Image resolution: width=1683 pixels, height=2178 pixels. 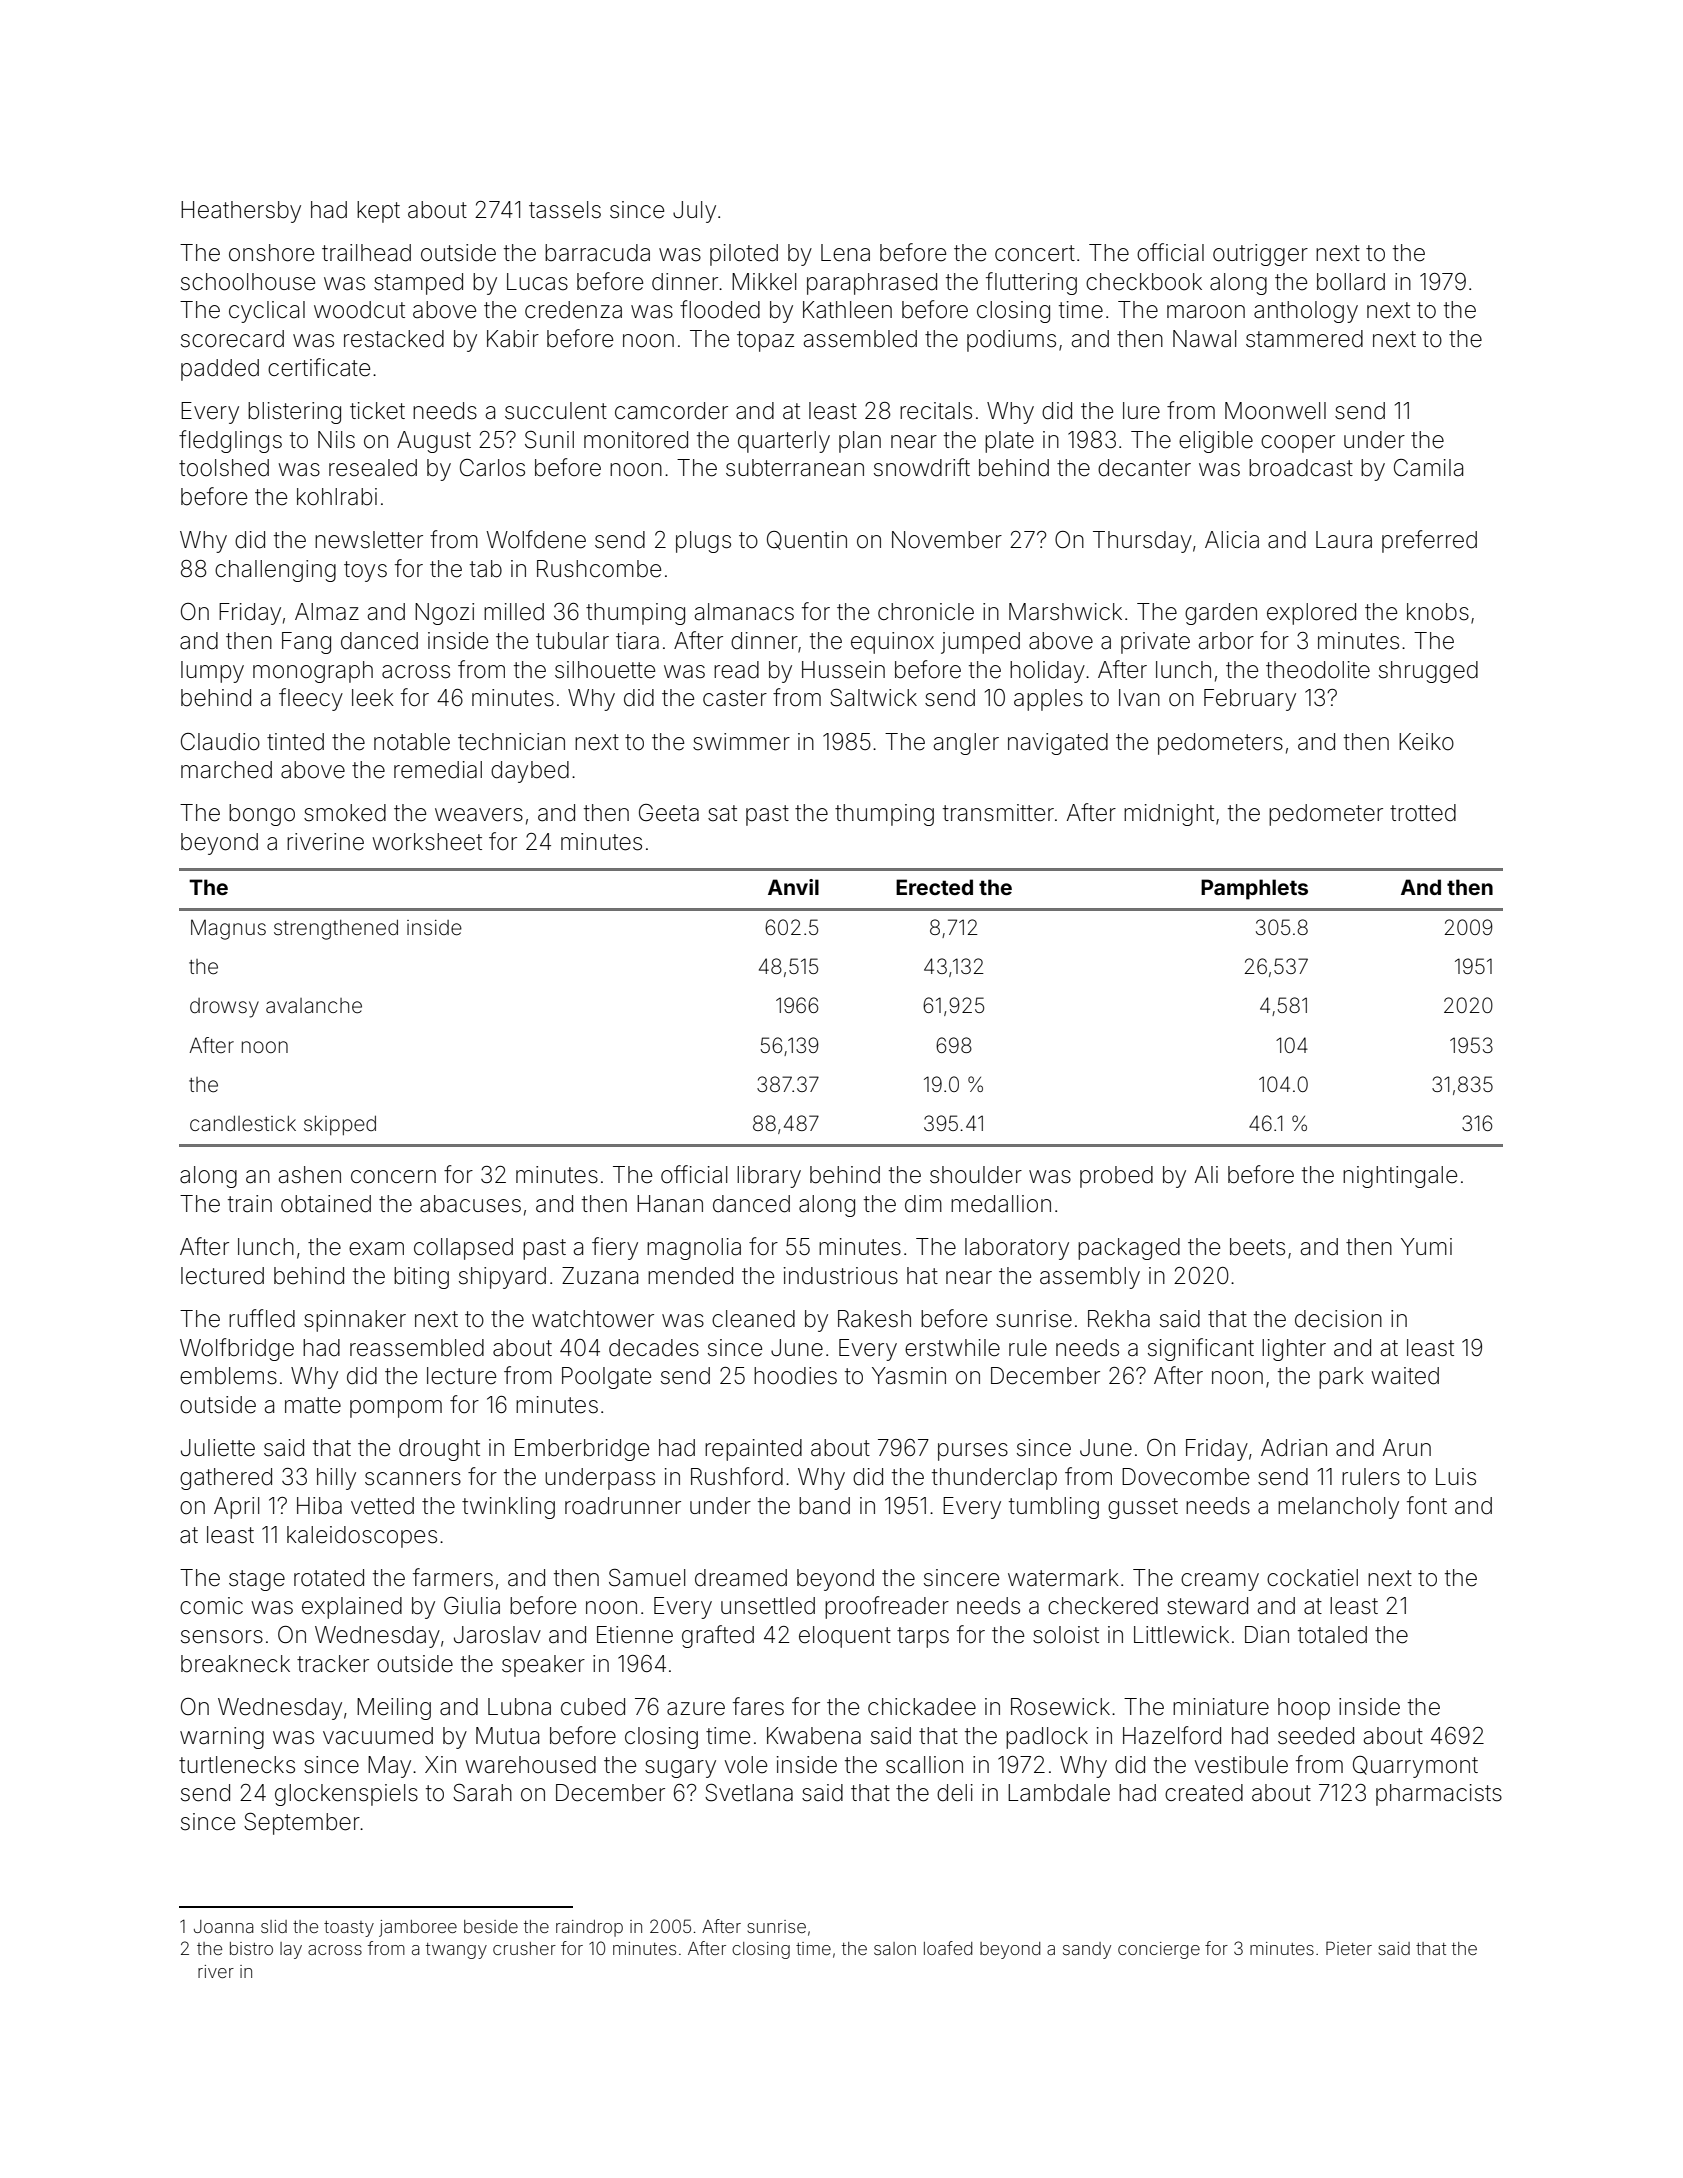 What do you see at coordinates (1349, 1948) in the screenshot?
I see `Pieter` at bounding box center [1349, 1948].
